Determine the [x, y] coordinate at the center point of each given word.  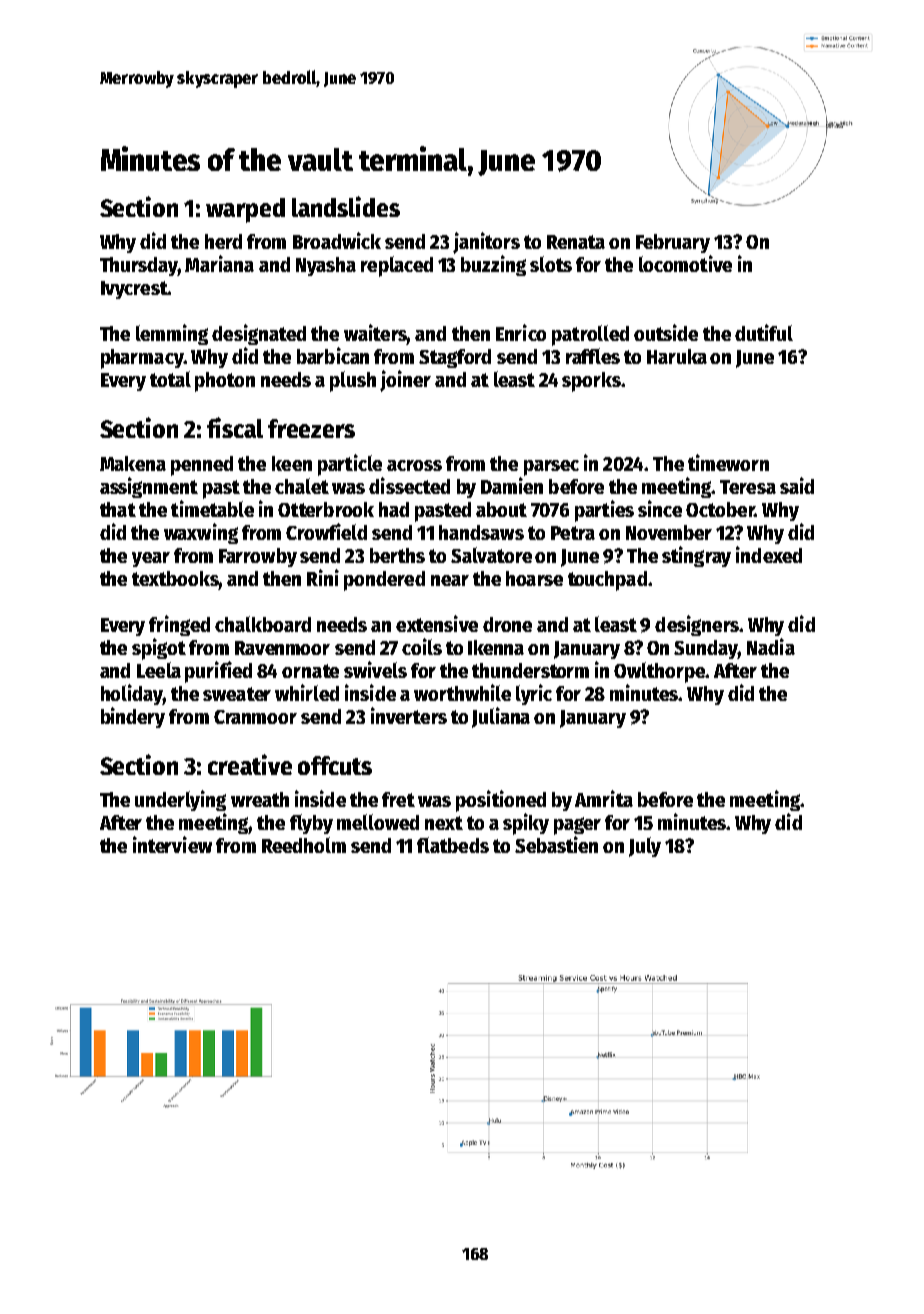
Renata [576, 242]
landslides [346, 206]
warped [245, 210]
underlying [180, 800]
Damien [512, 485]
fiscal [235, 427]
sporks [591, 382]
